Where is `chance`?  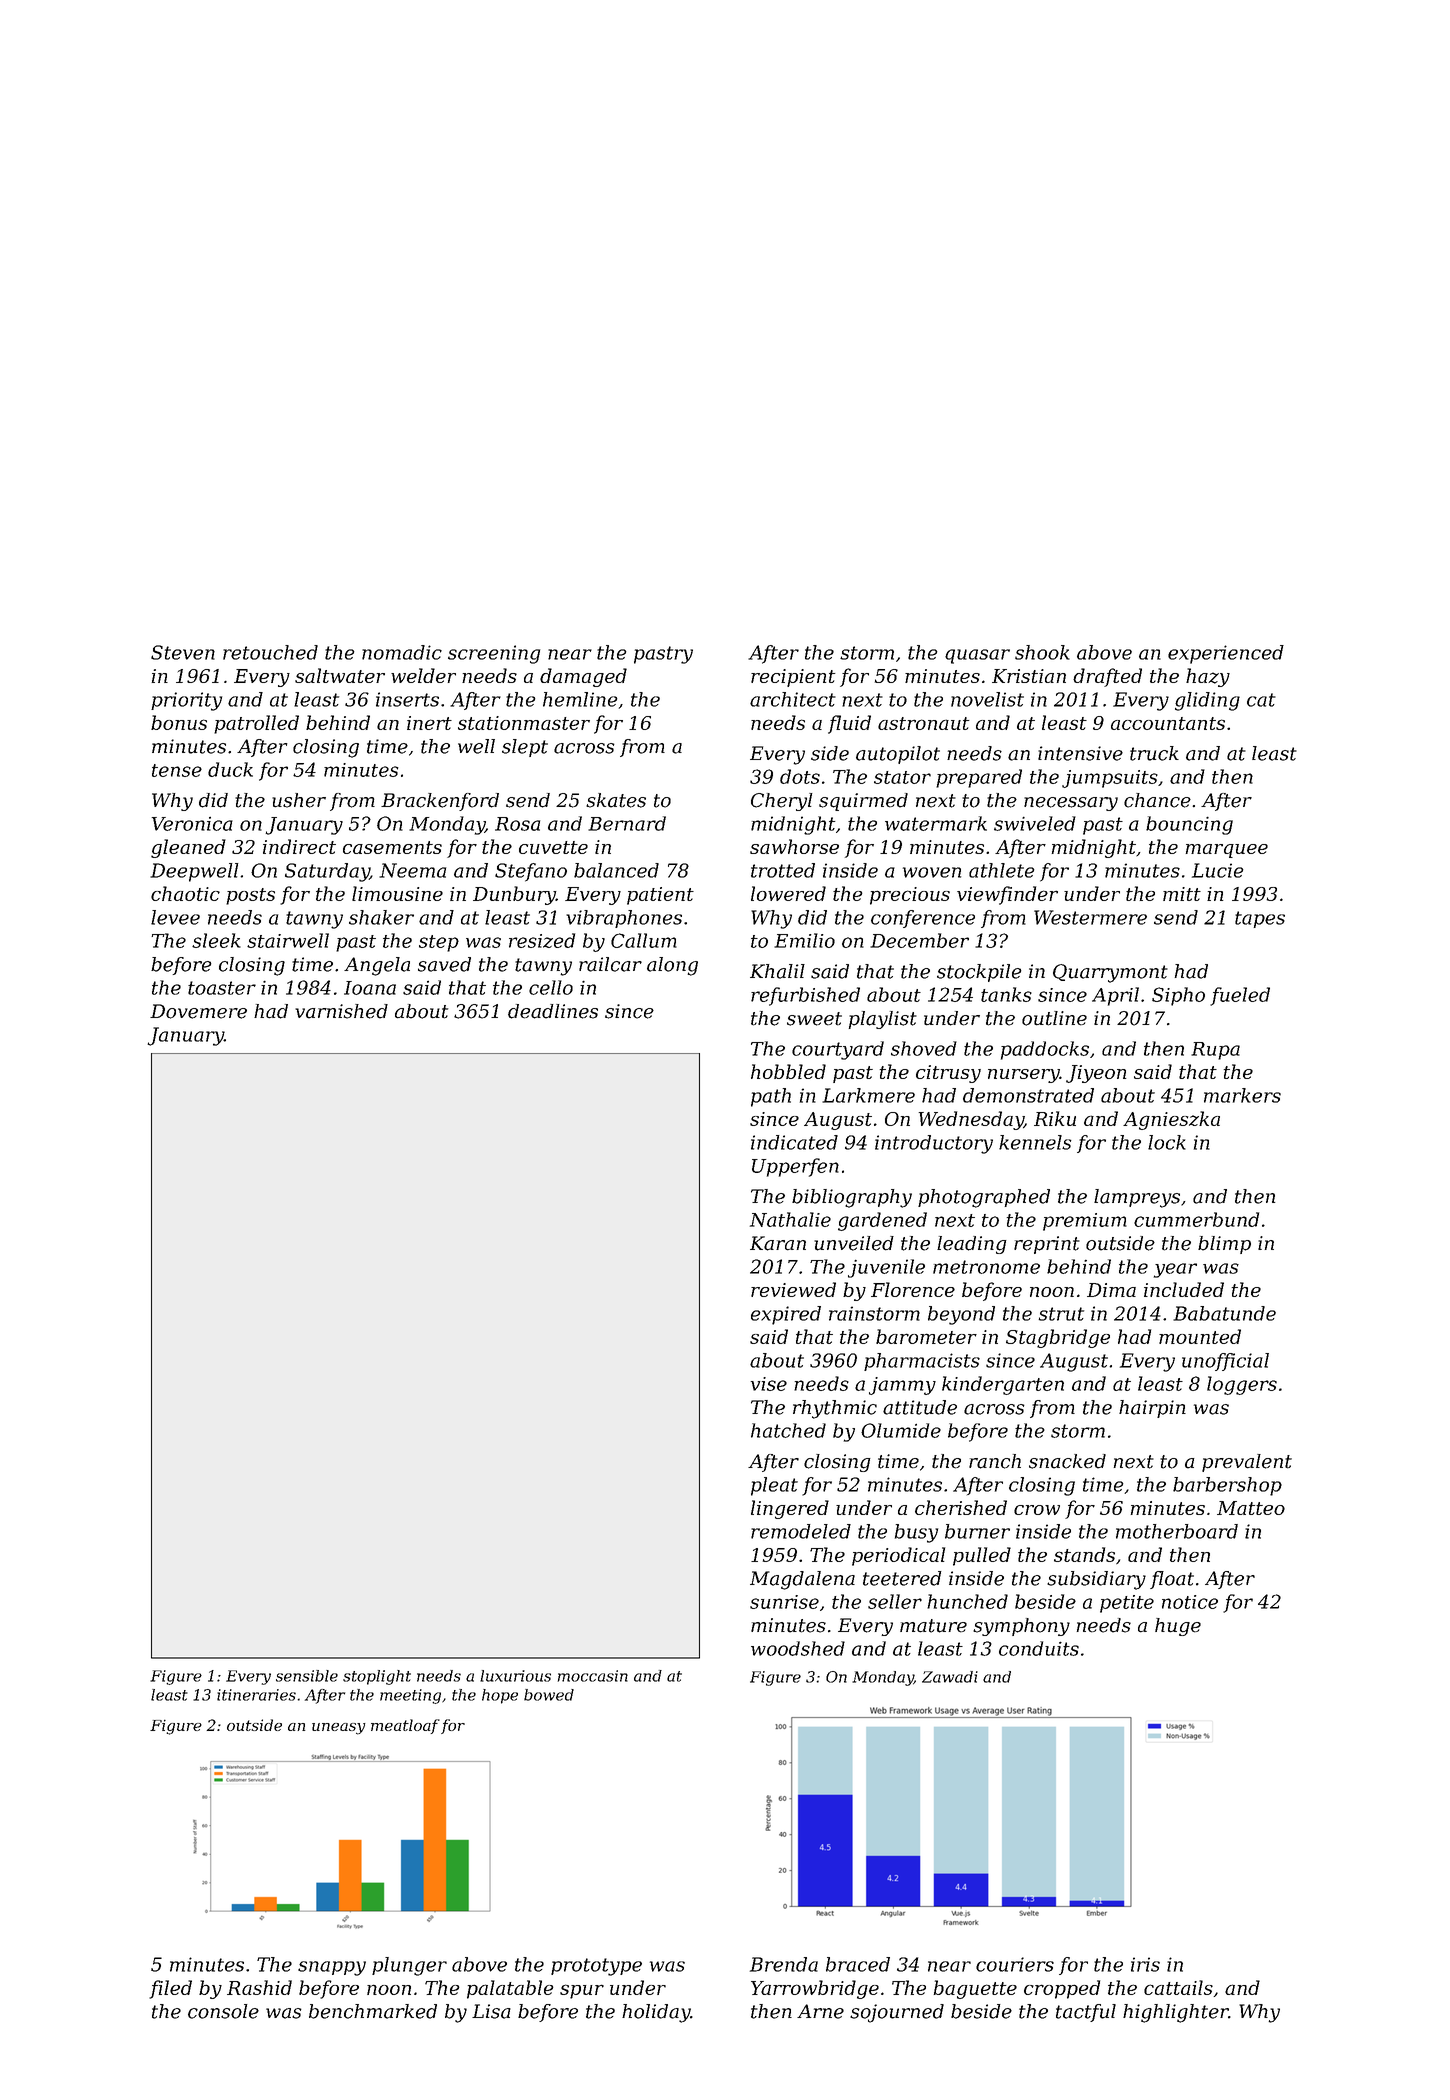 chance is located at coordinates (1157, 800).
